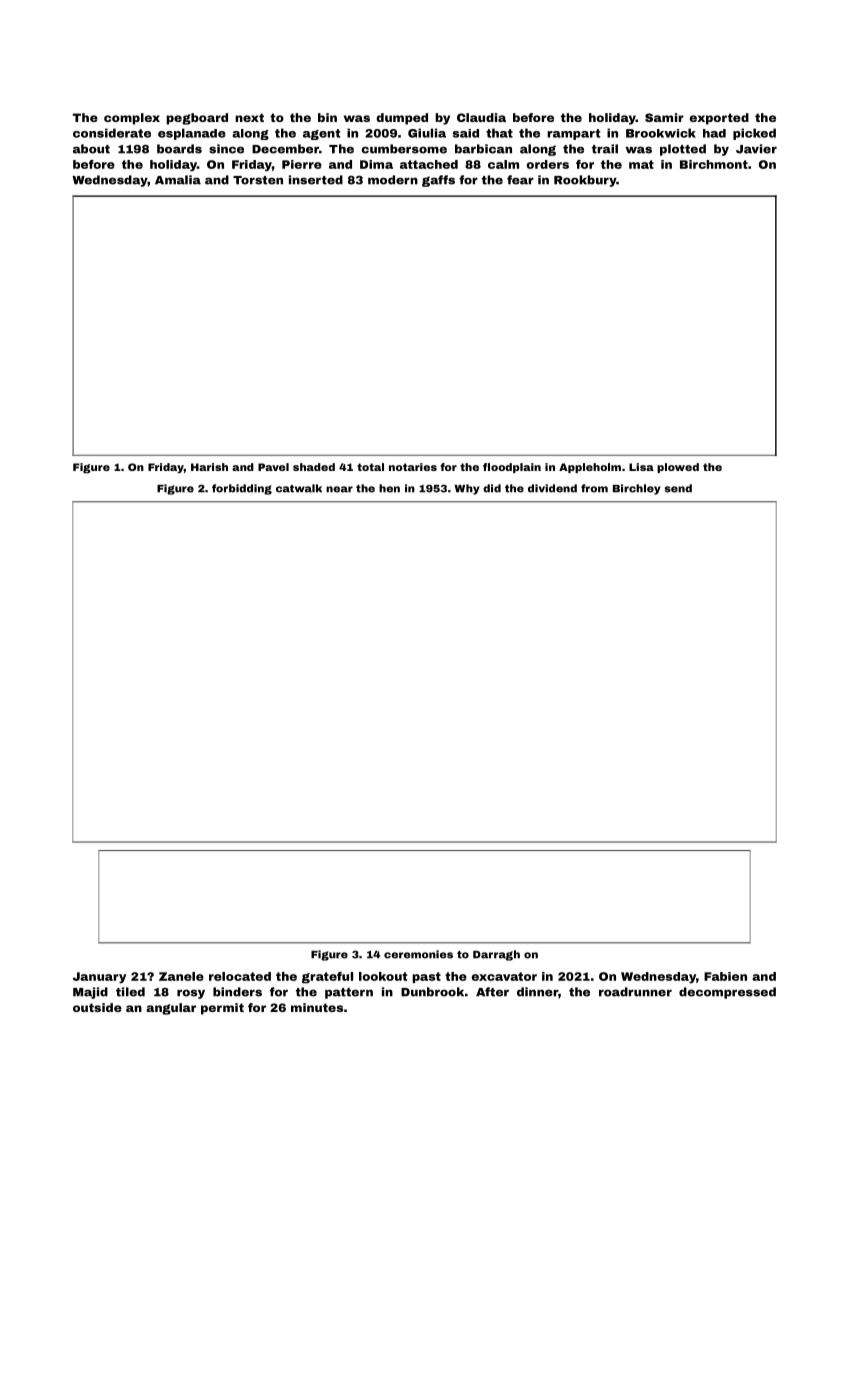  I want to click on Darragh, so click(496, 955).
